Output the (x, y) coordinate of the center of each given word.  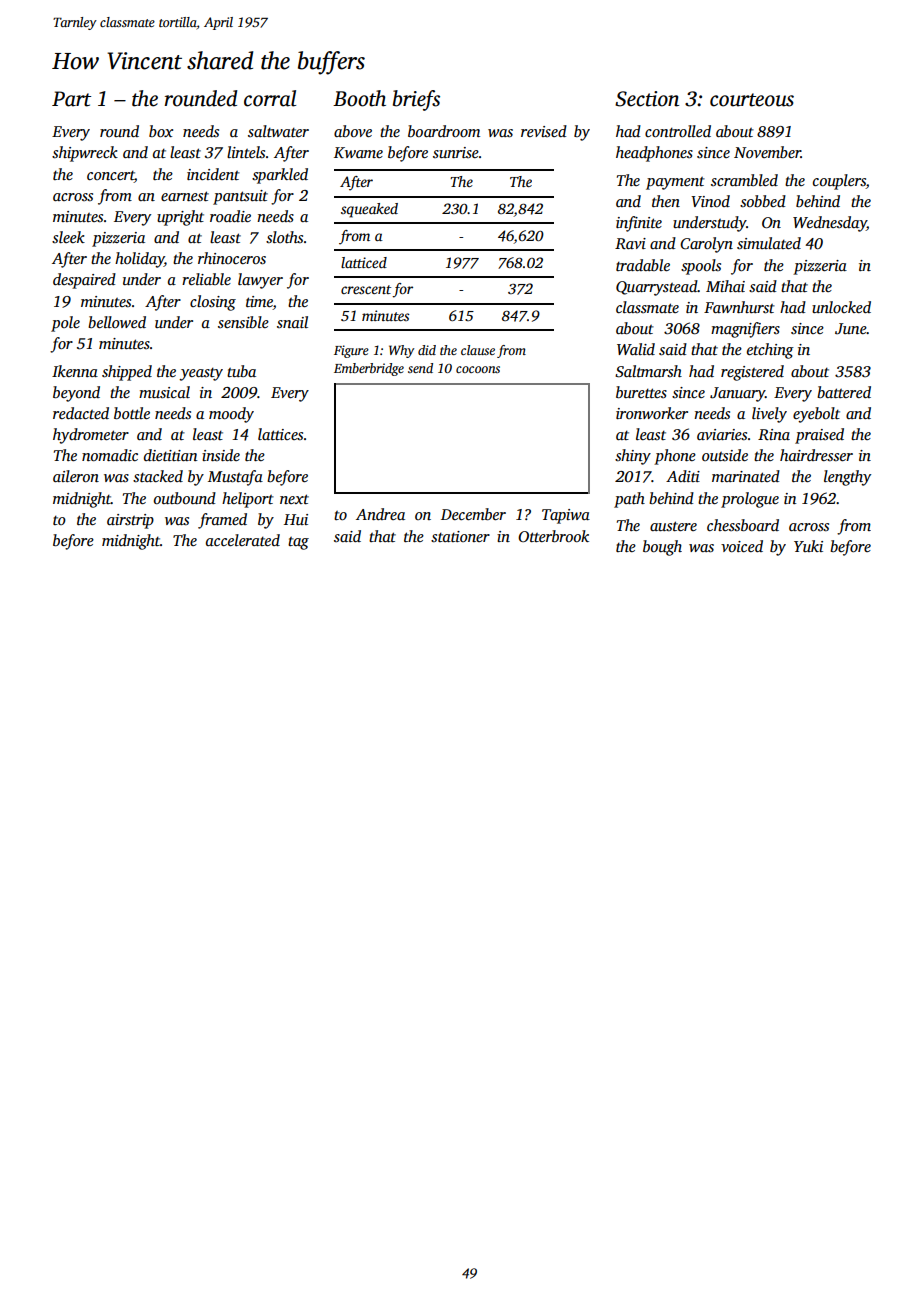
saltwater (278, 131)
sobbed (763, 201)
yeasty (201, 374)
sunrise (456, 152)
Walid (636, 349)
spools (701, 267)
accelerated (243, 540)
